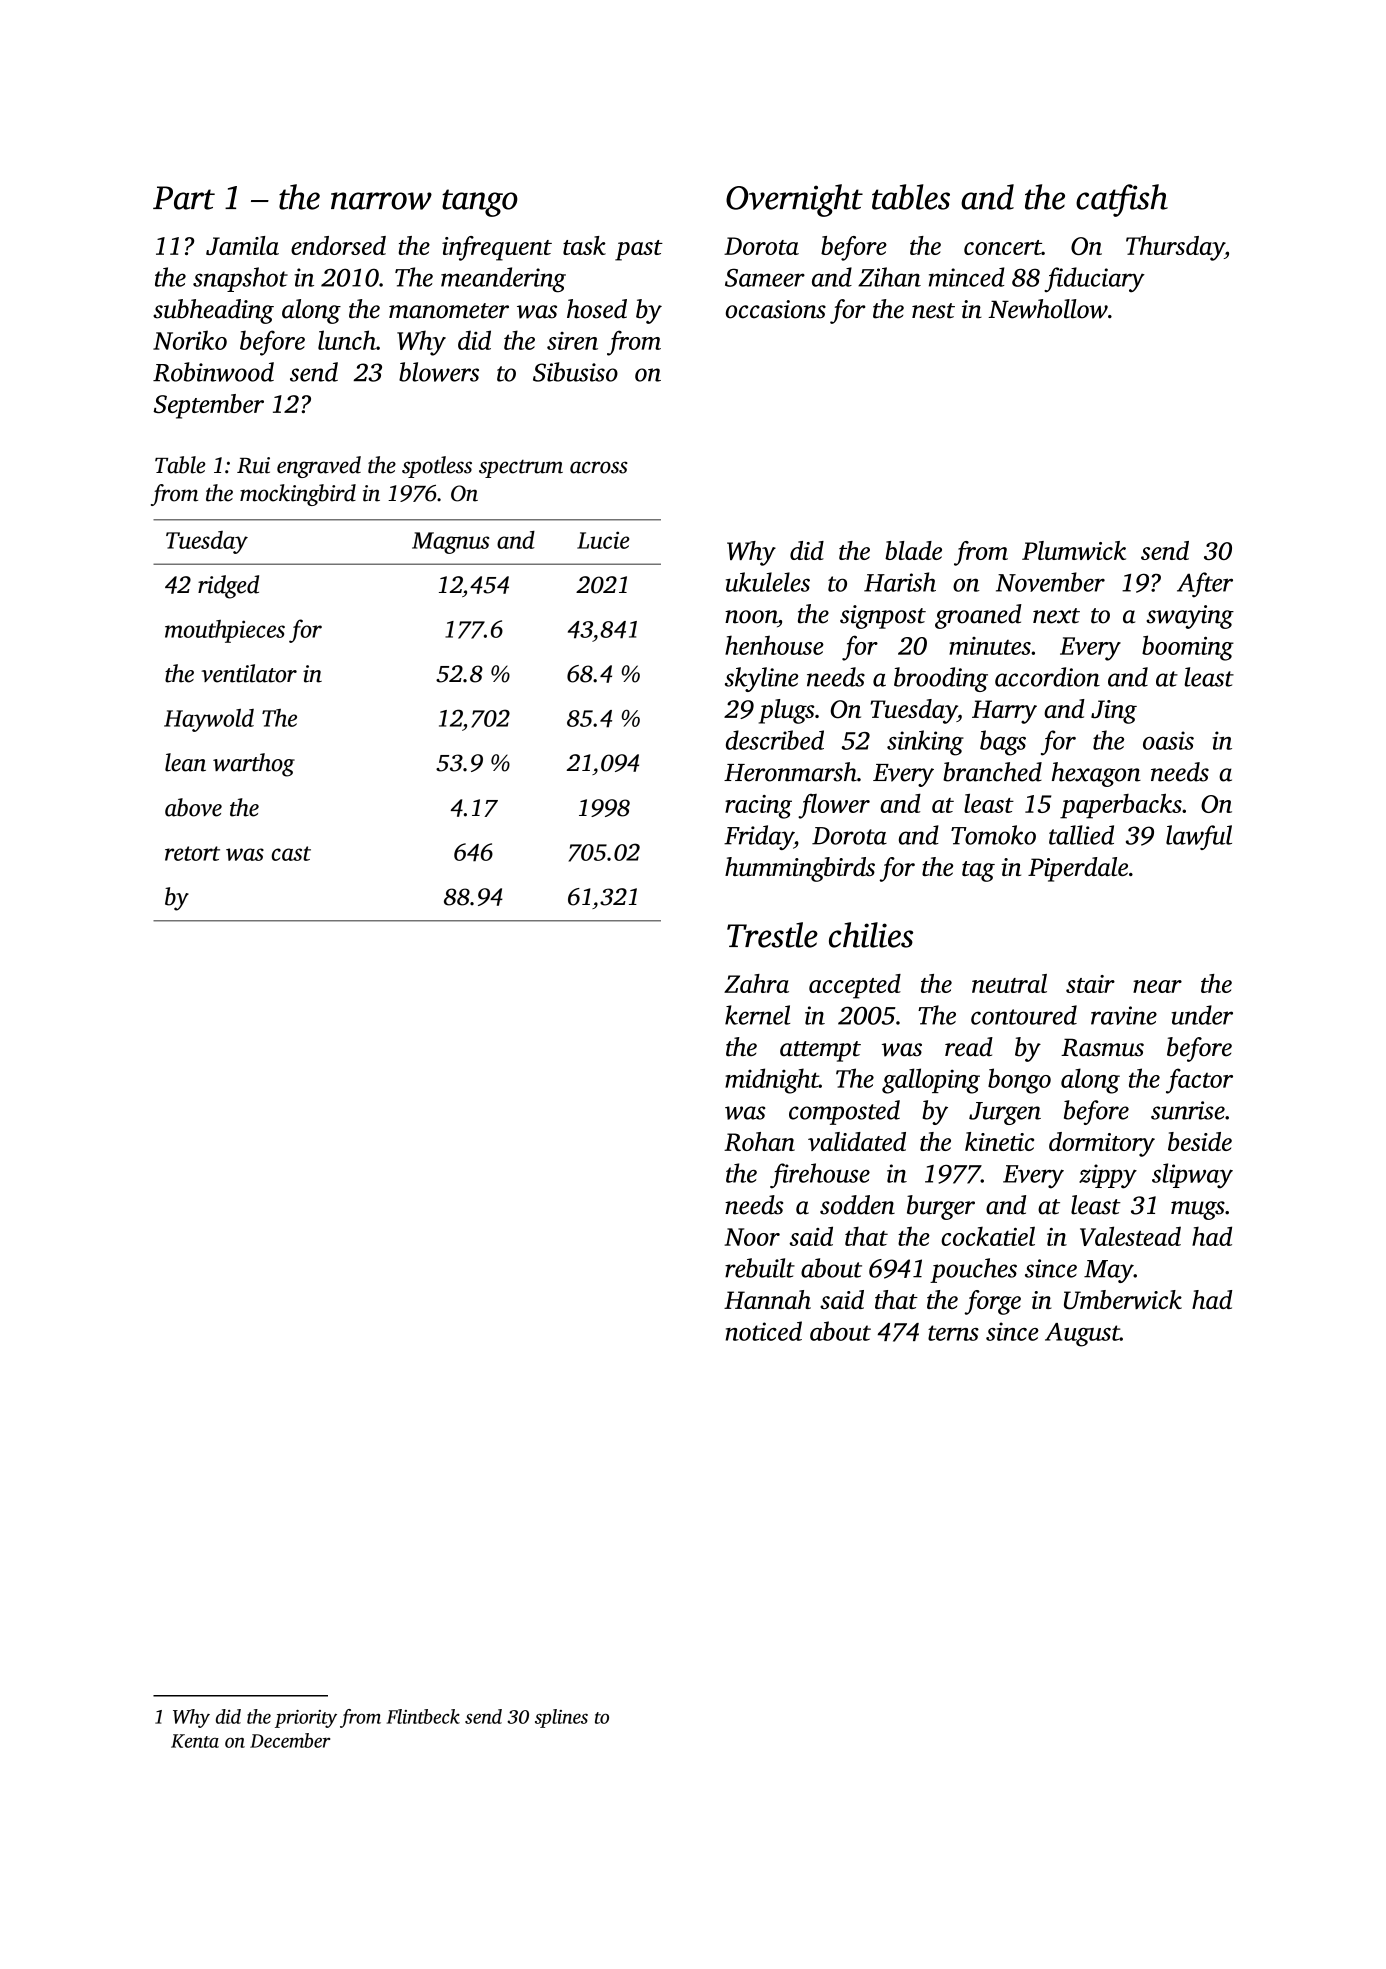 The height and width of the image is (1969, 1386). What do you see at coordinates (291, 853) in the image?
I see `cast` at bounding box center [291, 853].
